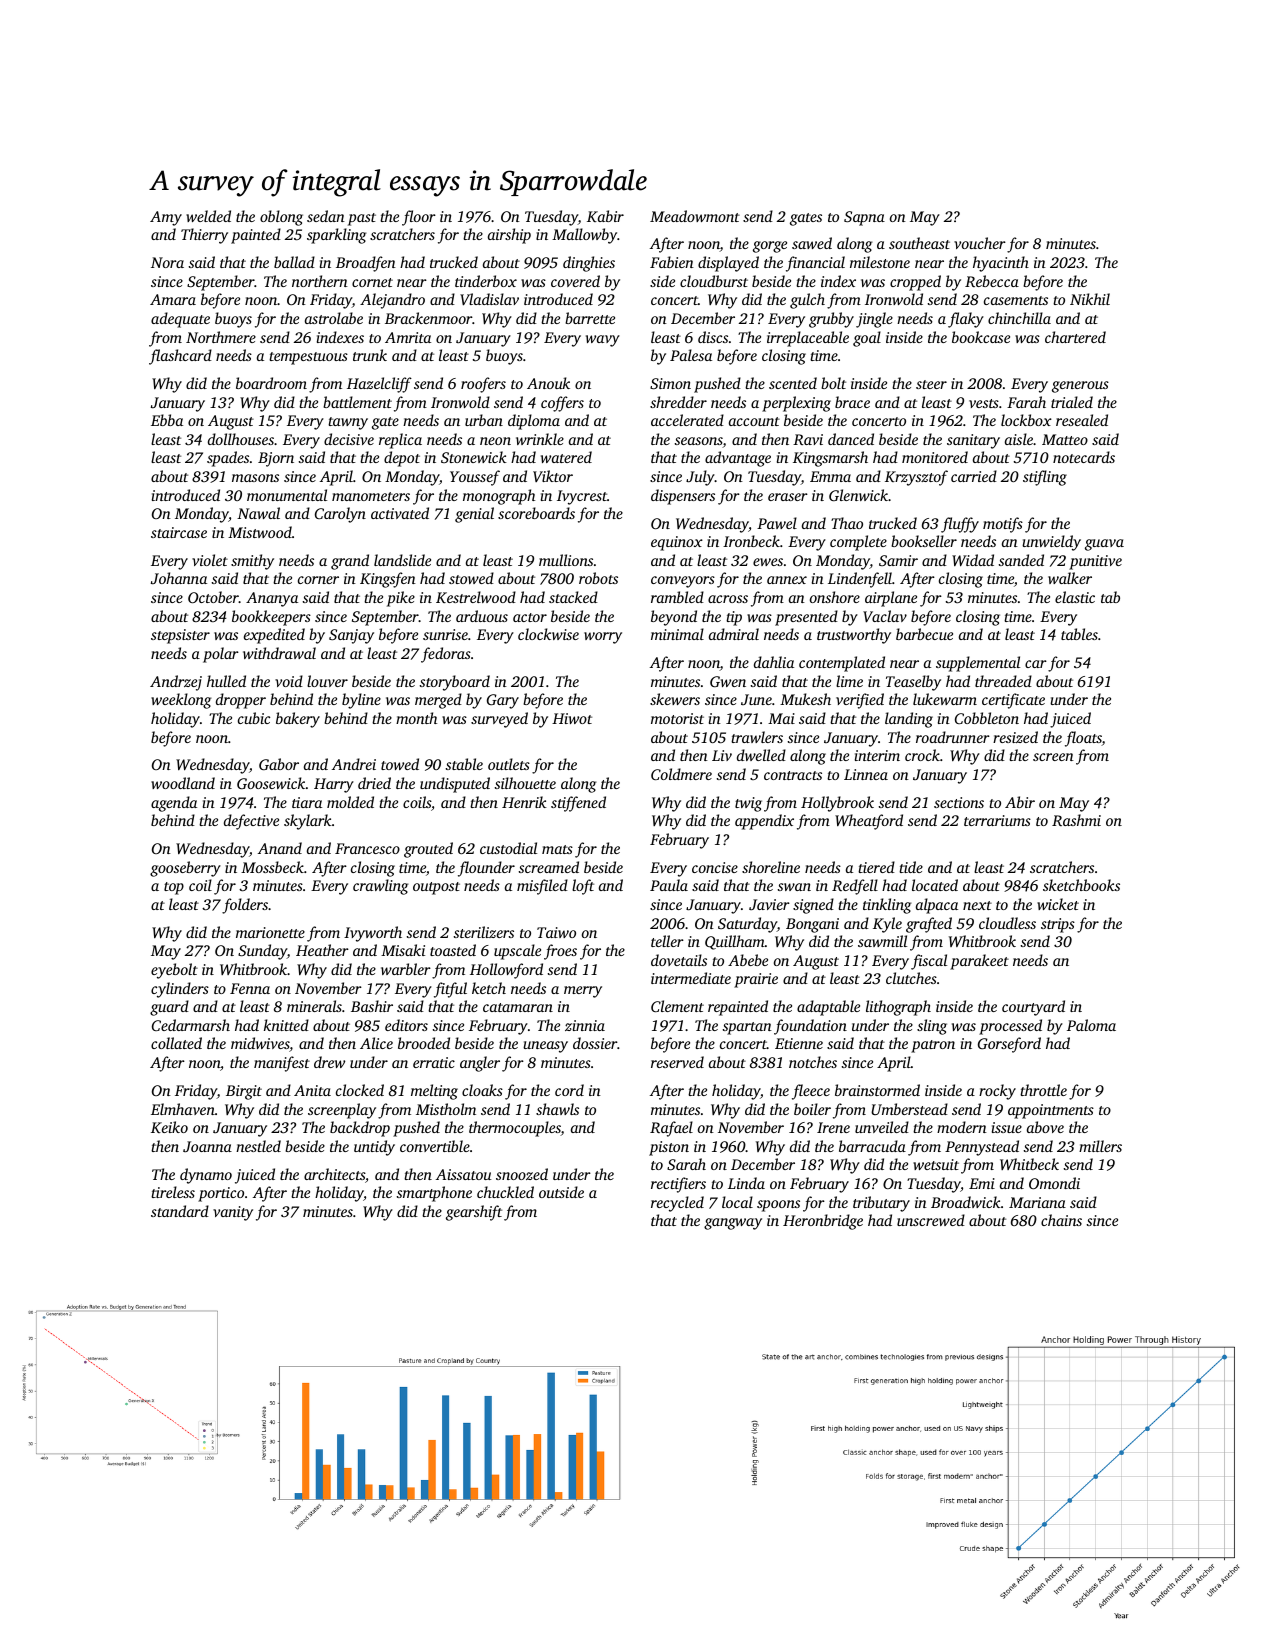 The image size is (1276, 1651). I want to click on Amy, so click(166, 218).
